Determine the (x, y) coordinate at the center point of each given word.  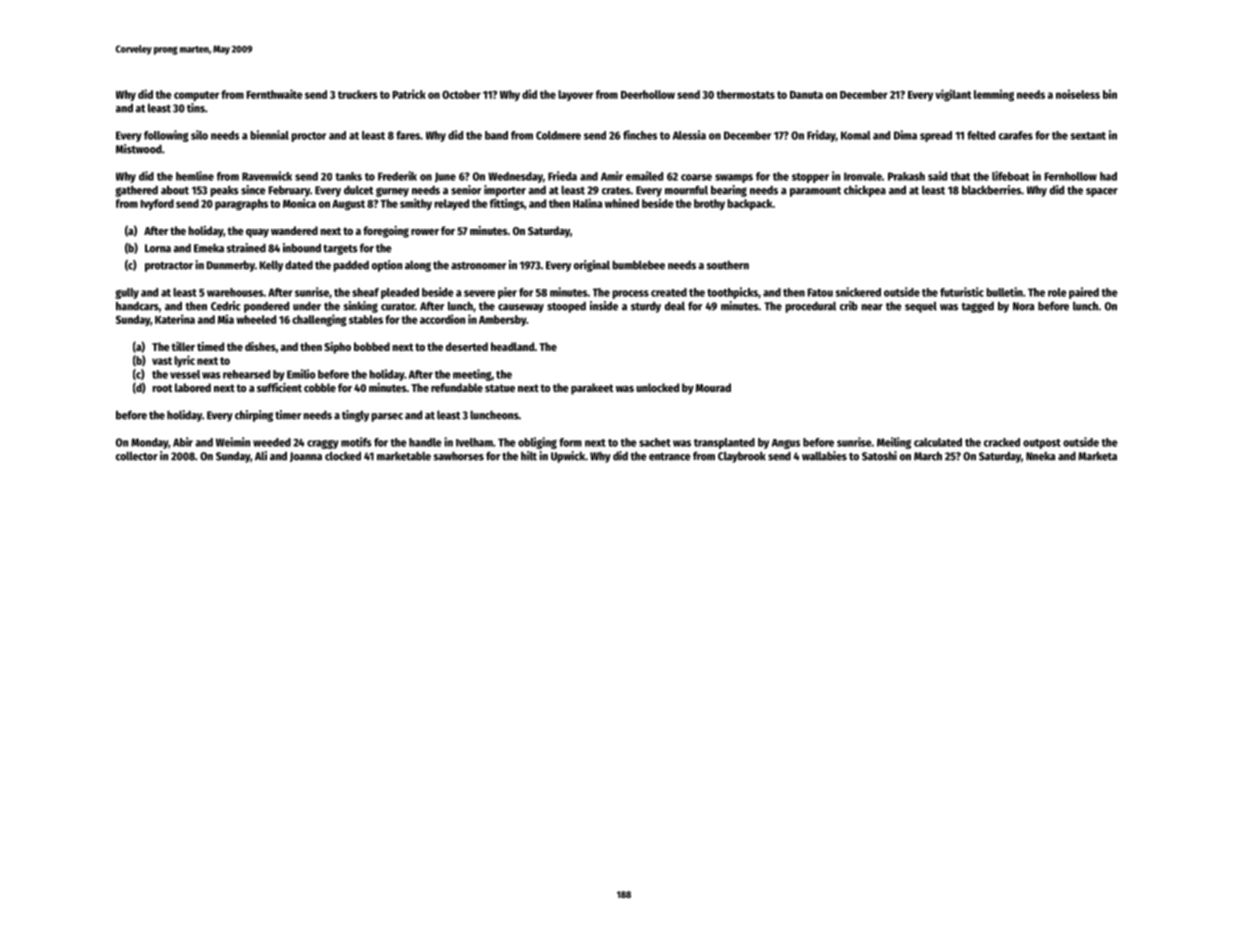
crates (616, 191)
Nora (1024, 306)
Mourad (713, 387)
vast (162, 361)
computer (196, 96)
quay (257, 233)
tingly (355, 416)
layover (575, 95)
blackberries (991, 190)
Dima (905, 135)
